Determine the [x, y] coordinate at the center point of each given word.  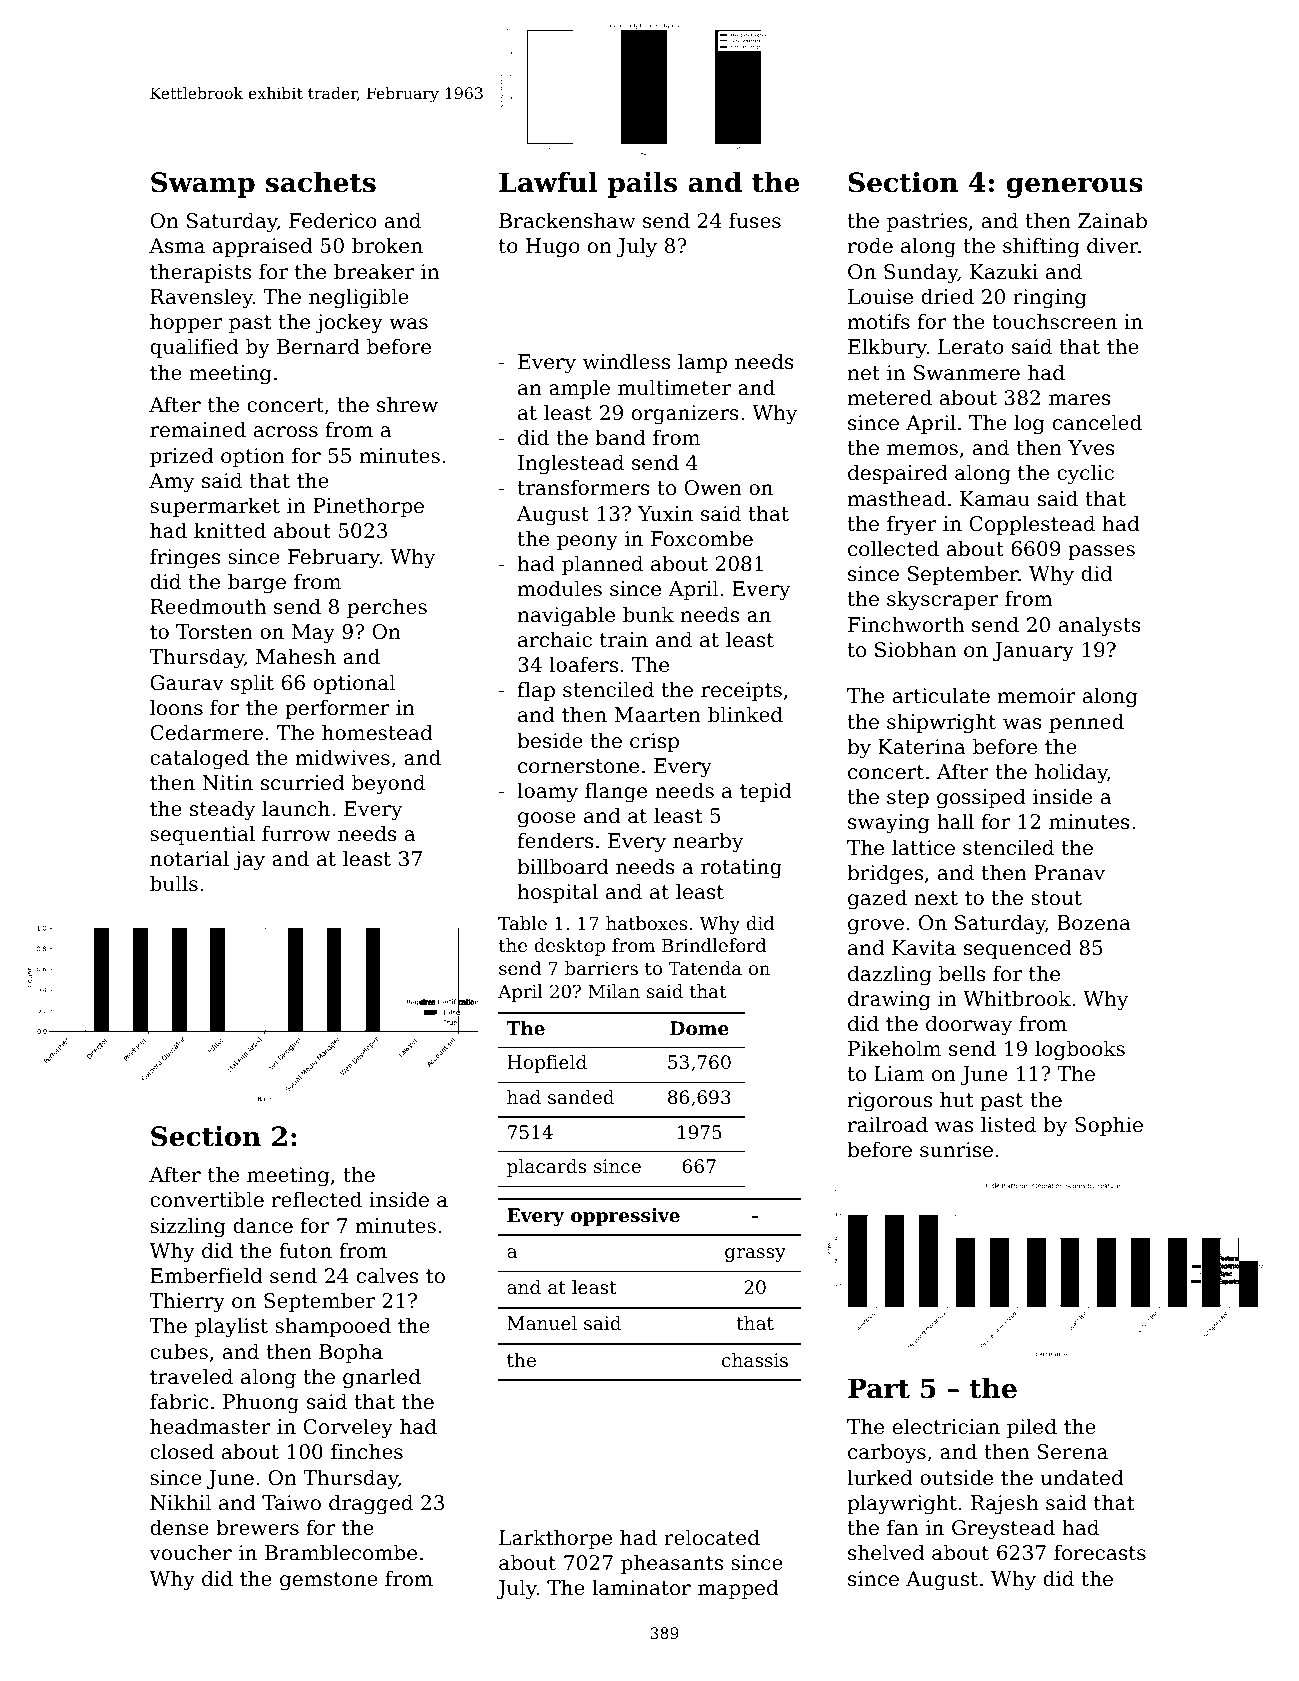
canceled [1097, 422]
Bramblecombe [341, 1552]
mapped [738, 1589]
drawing [889, 1000]
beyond [388, 784]
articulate [941, 695]
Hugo [553, 248]
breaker [374, 271]
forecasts [1100, 1552]
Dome [699, 1028]
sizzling [188, 1227]
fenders [555, 840]
